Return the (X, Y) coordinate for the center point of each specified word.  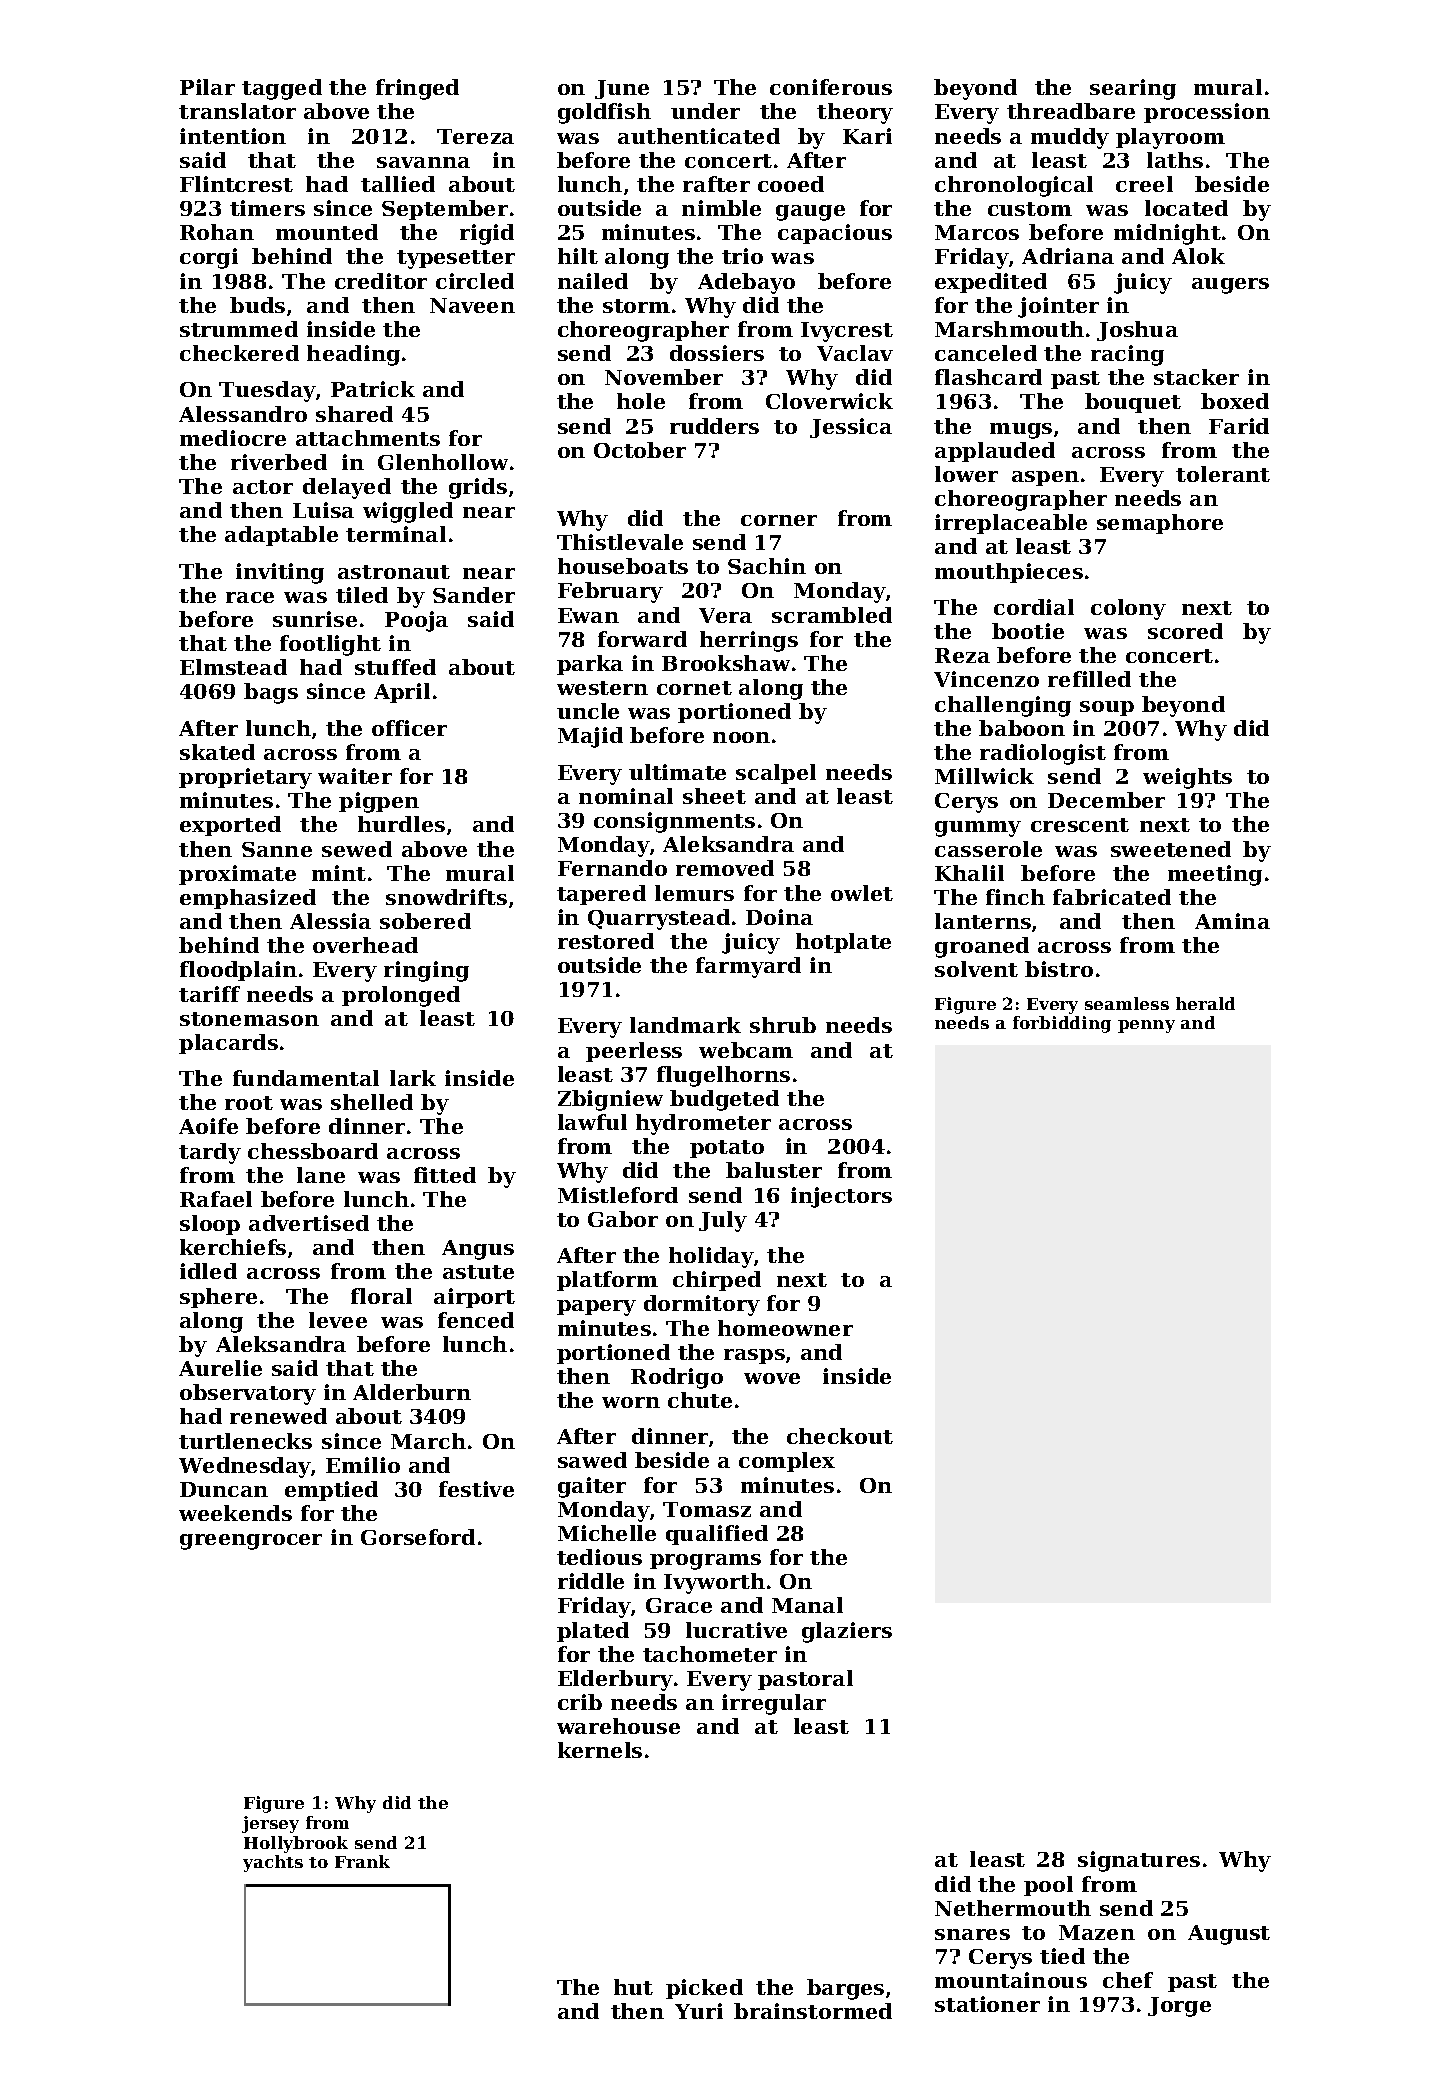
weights (1187, 778)
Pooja (416, 621)
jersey (270, 1824)
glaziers (847, 1632)
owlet (862, 893)
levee (338, 1320)
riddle (591, 1581)
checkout (840, 1436)
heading (353, 355)
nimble (721, 208)
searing (1133, 89)
